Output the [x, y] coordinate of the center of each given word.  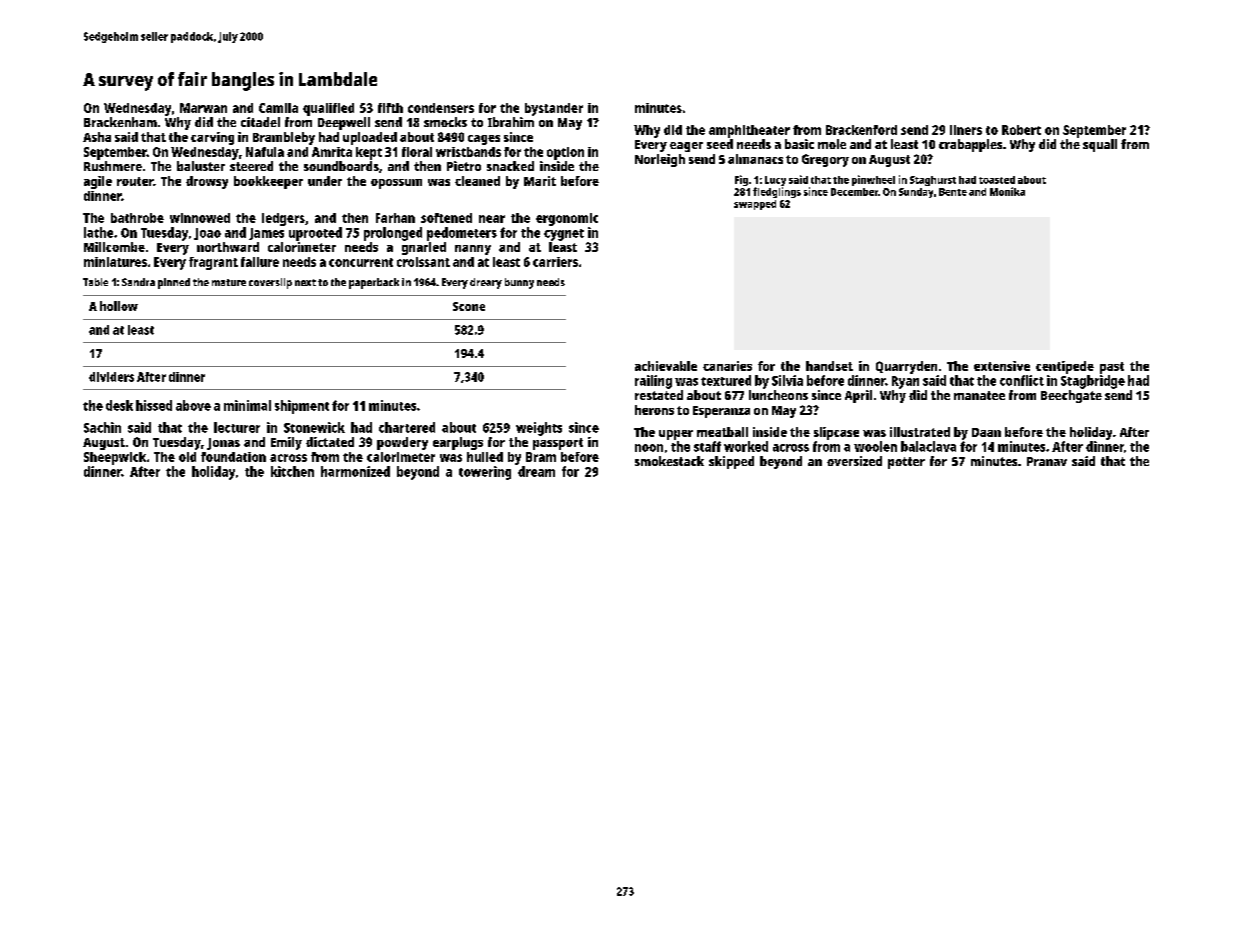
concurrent [361, 262]
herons [654, 410]
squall [1100, 145]
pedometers [462, 234]
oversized [854, 461]
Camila [278, 108]
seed [720, 144]
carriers [555, 262]
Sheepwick [115, 458]
